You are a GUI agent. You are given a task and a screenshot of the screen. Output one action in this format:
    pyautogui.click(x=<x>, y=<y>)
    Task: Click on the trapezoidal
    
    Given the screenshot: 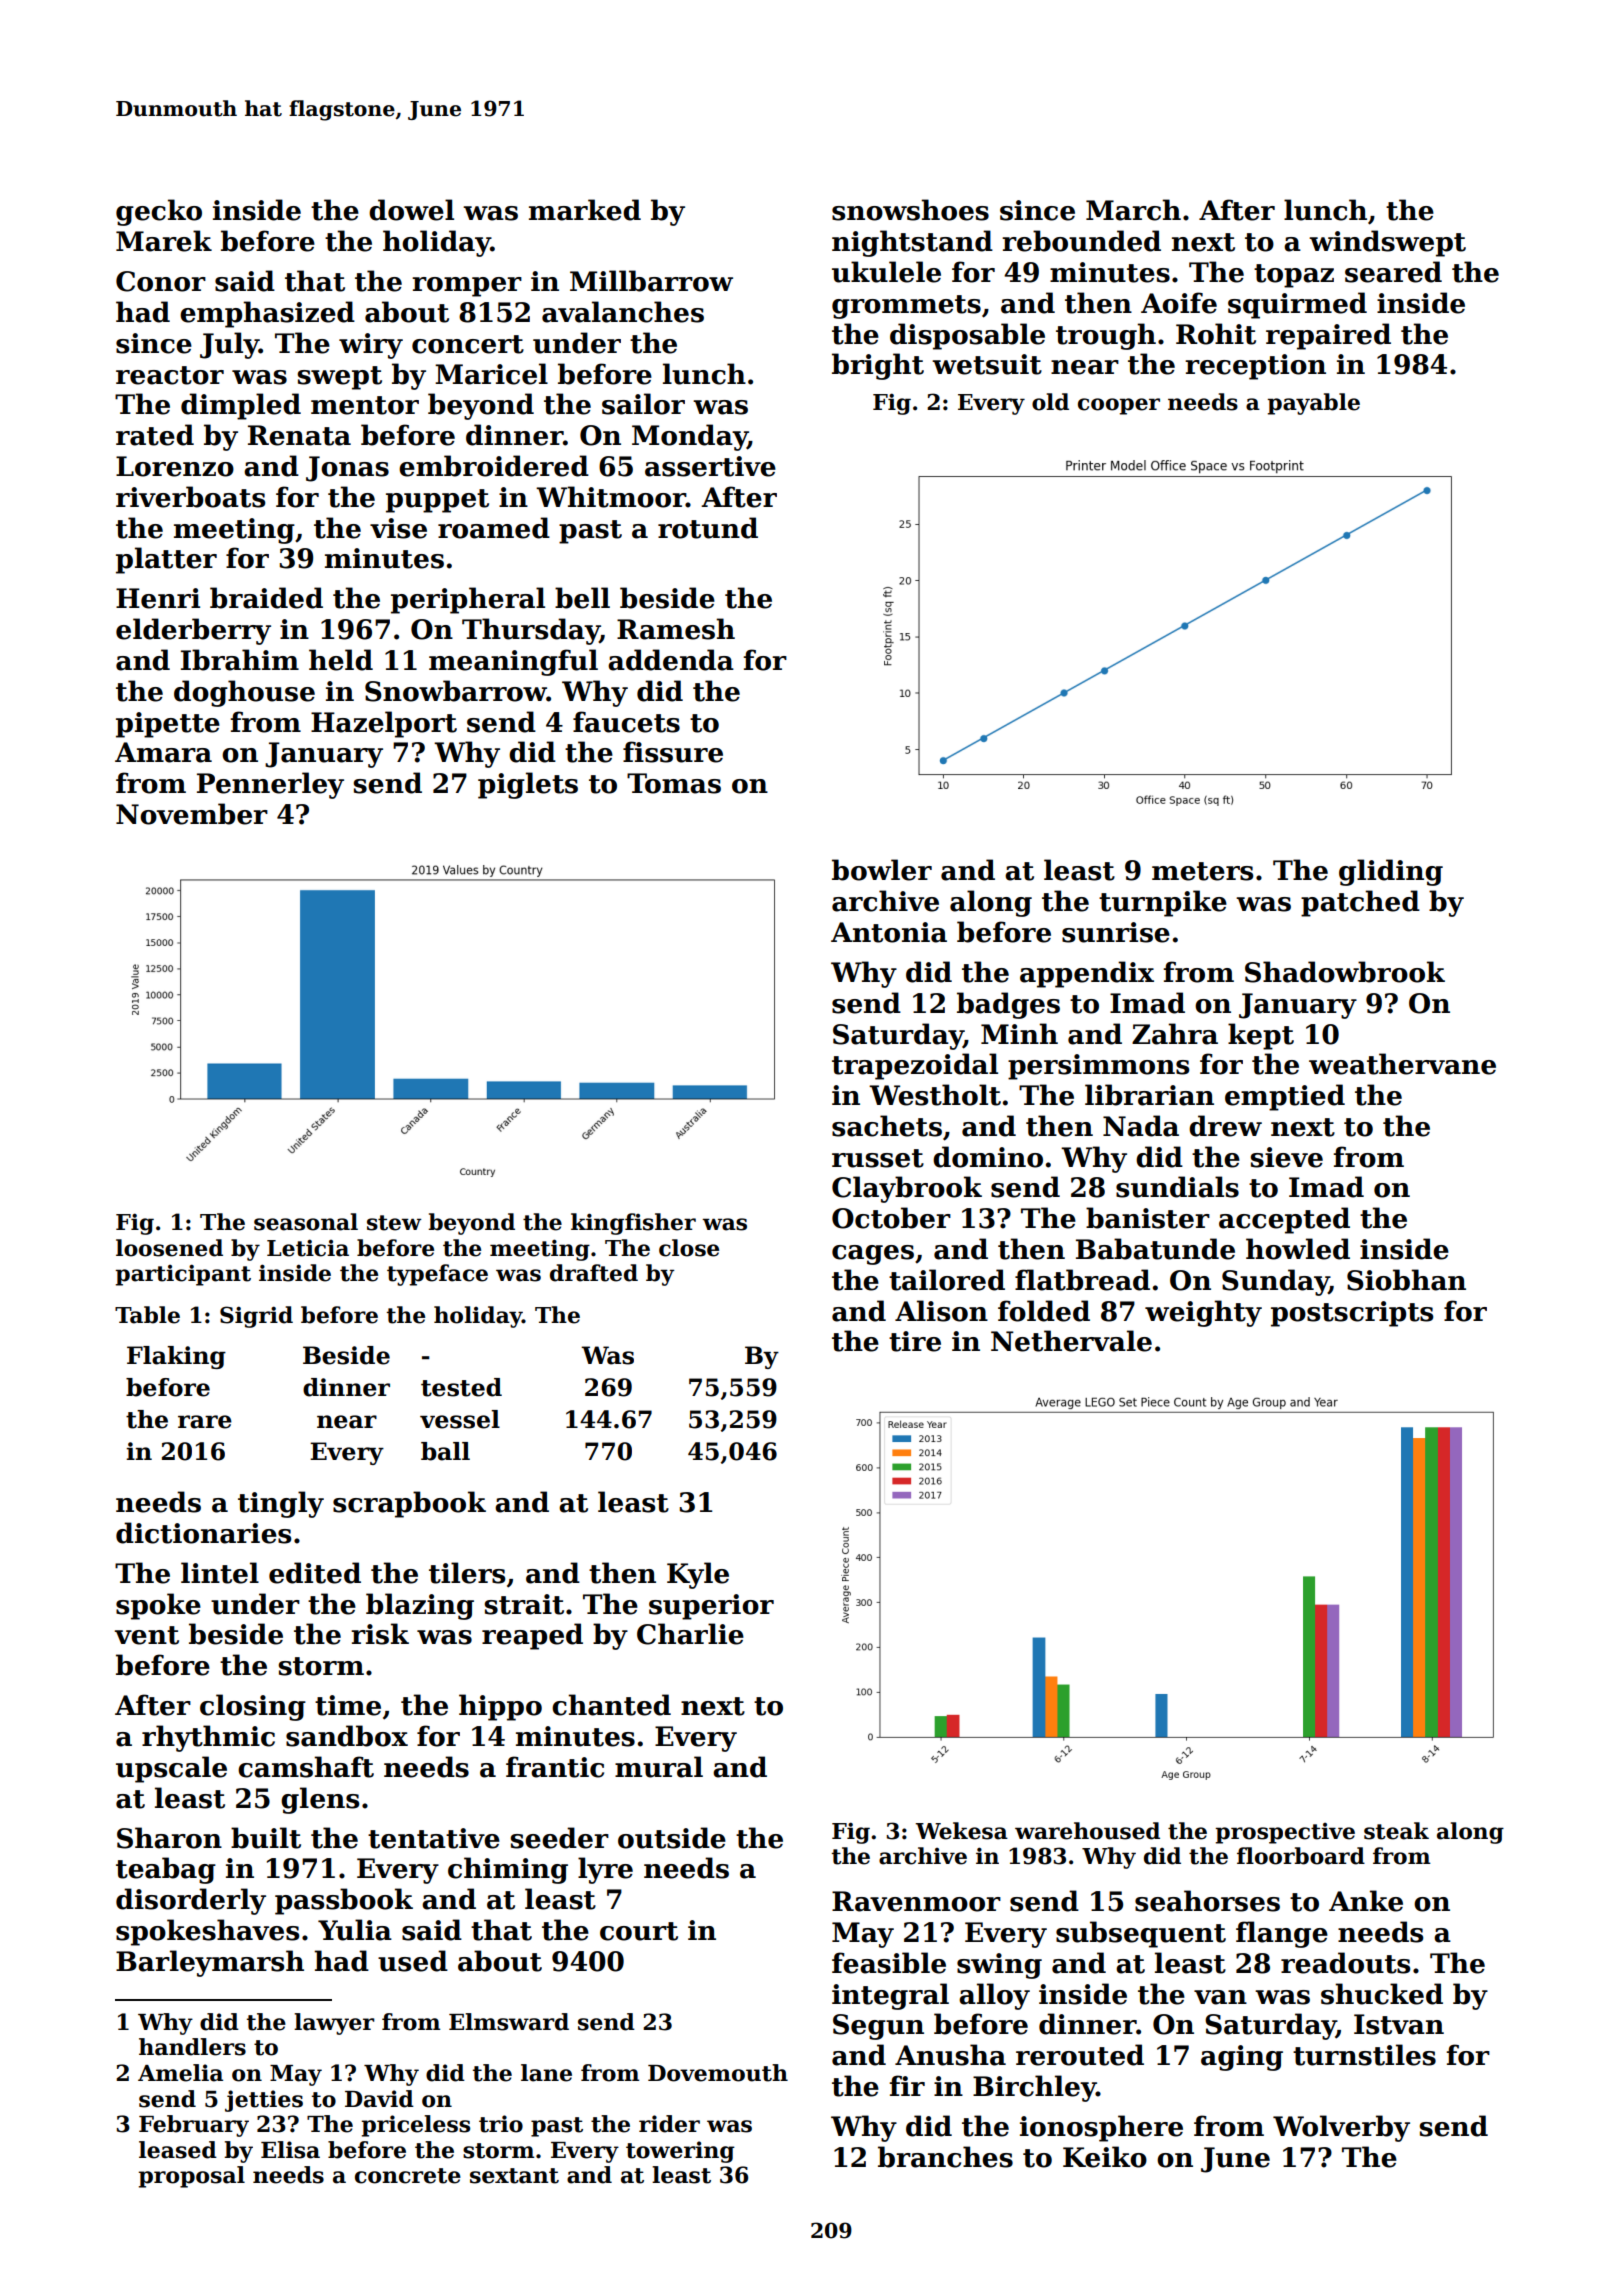 What is the action you would take?
    pyautogui.click(x=915, y=1066)
